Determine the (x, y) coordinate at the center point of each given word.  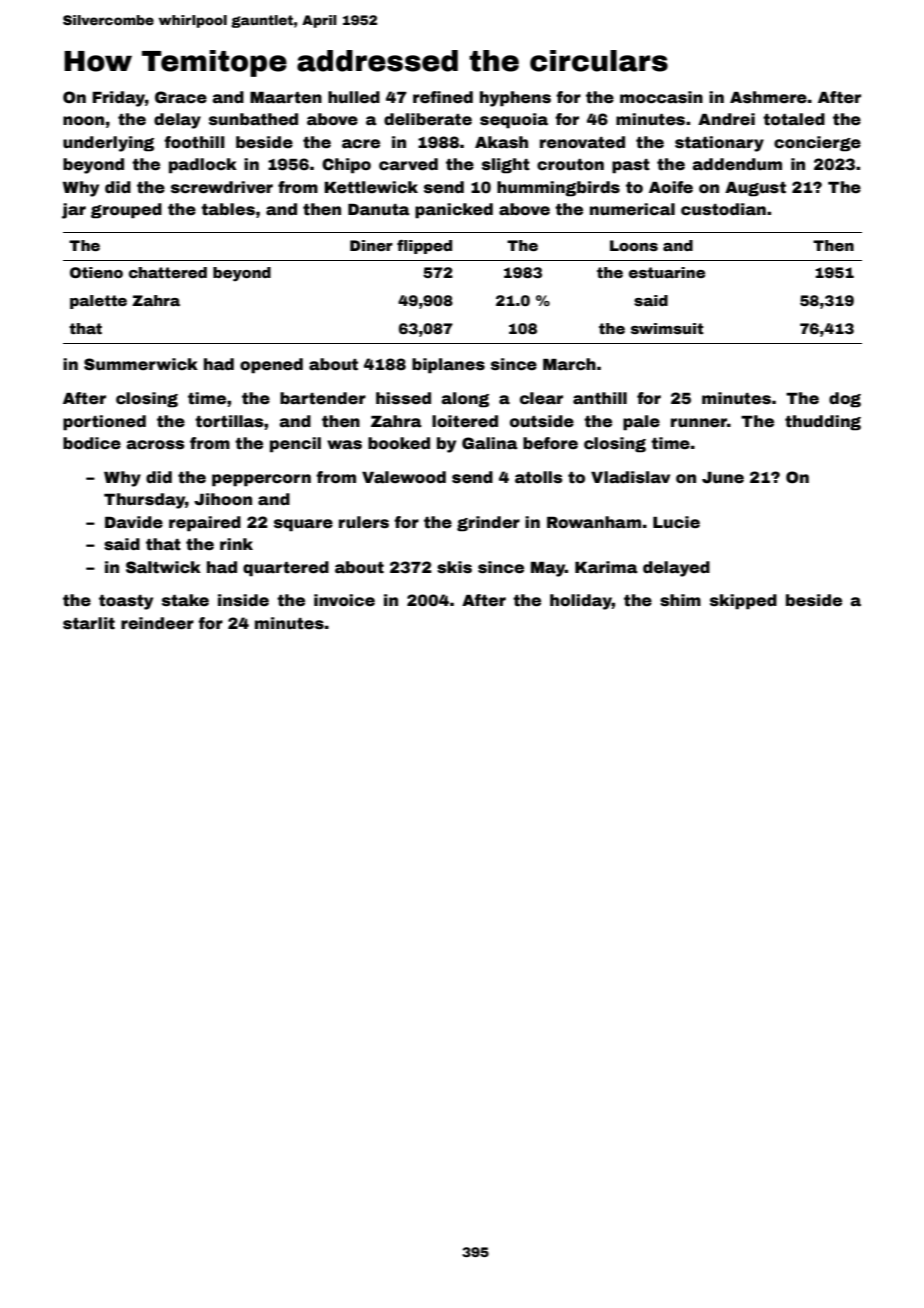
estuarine (667, 272)
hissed (403, 398)
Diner (371, 245)
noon (83, 121)
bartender (323, 398)
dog (845, 400)
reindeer (157, 623)
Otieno (96, 272)
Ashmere (768, 97)
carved (408, 164)
